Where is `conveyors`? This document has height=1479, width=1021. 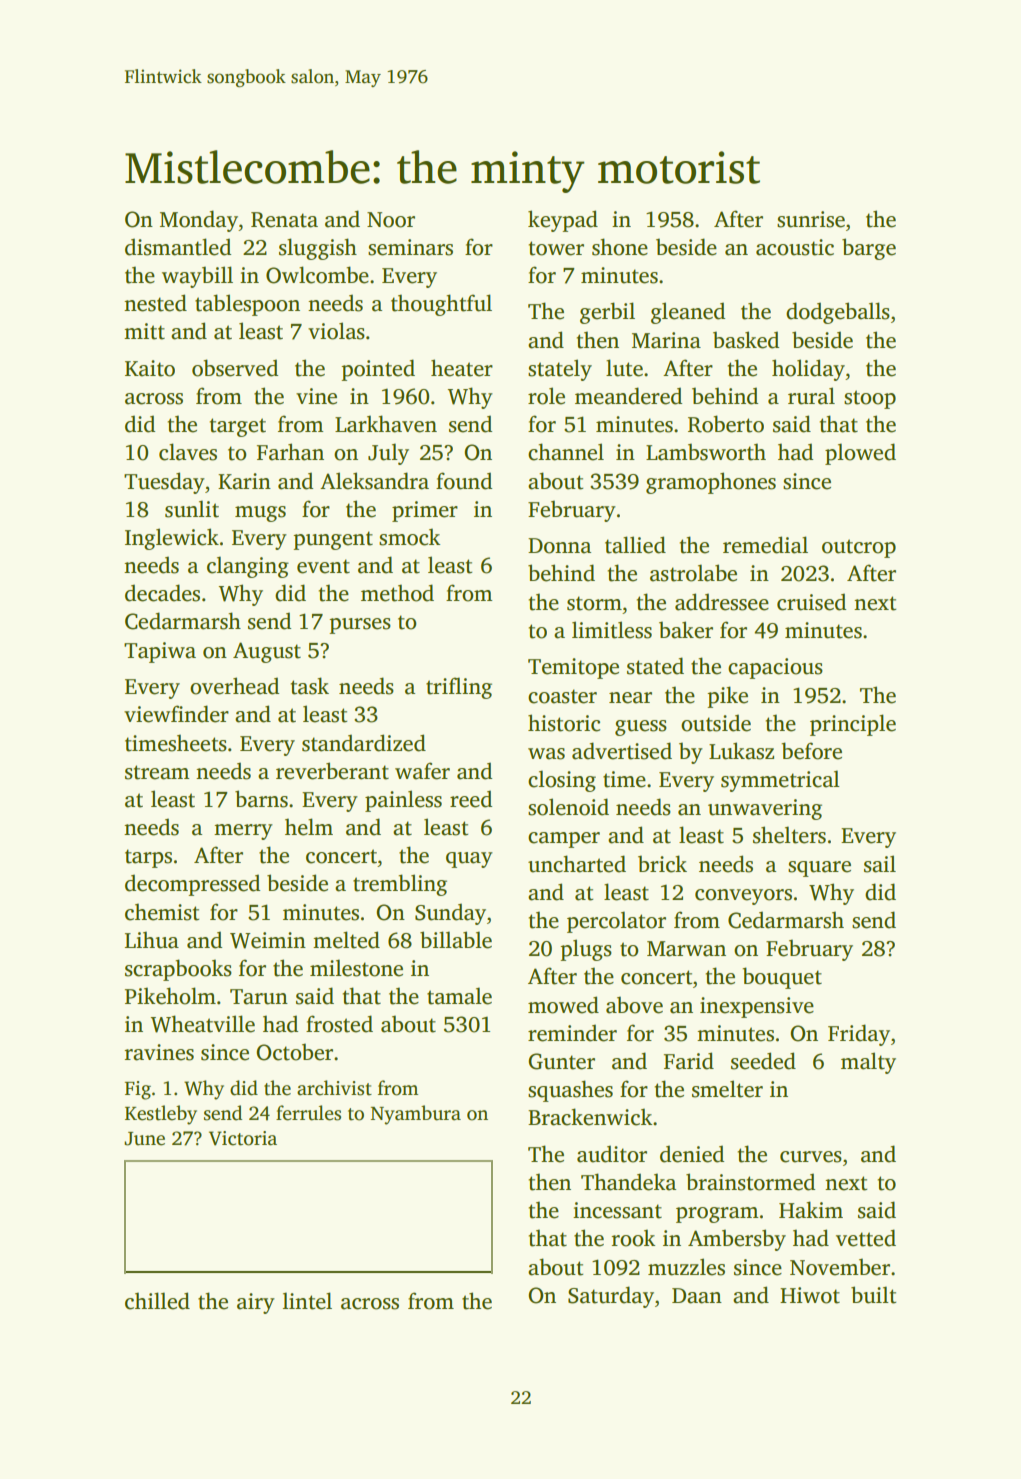 conveyors is located at coordinates (743, 897).
